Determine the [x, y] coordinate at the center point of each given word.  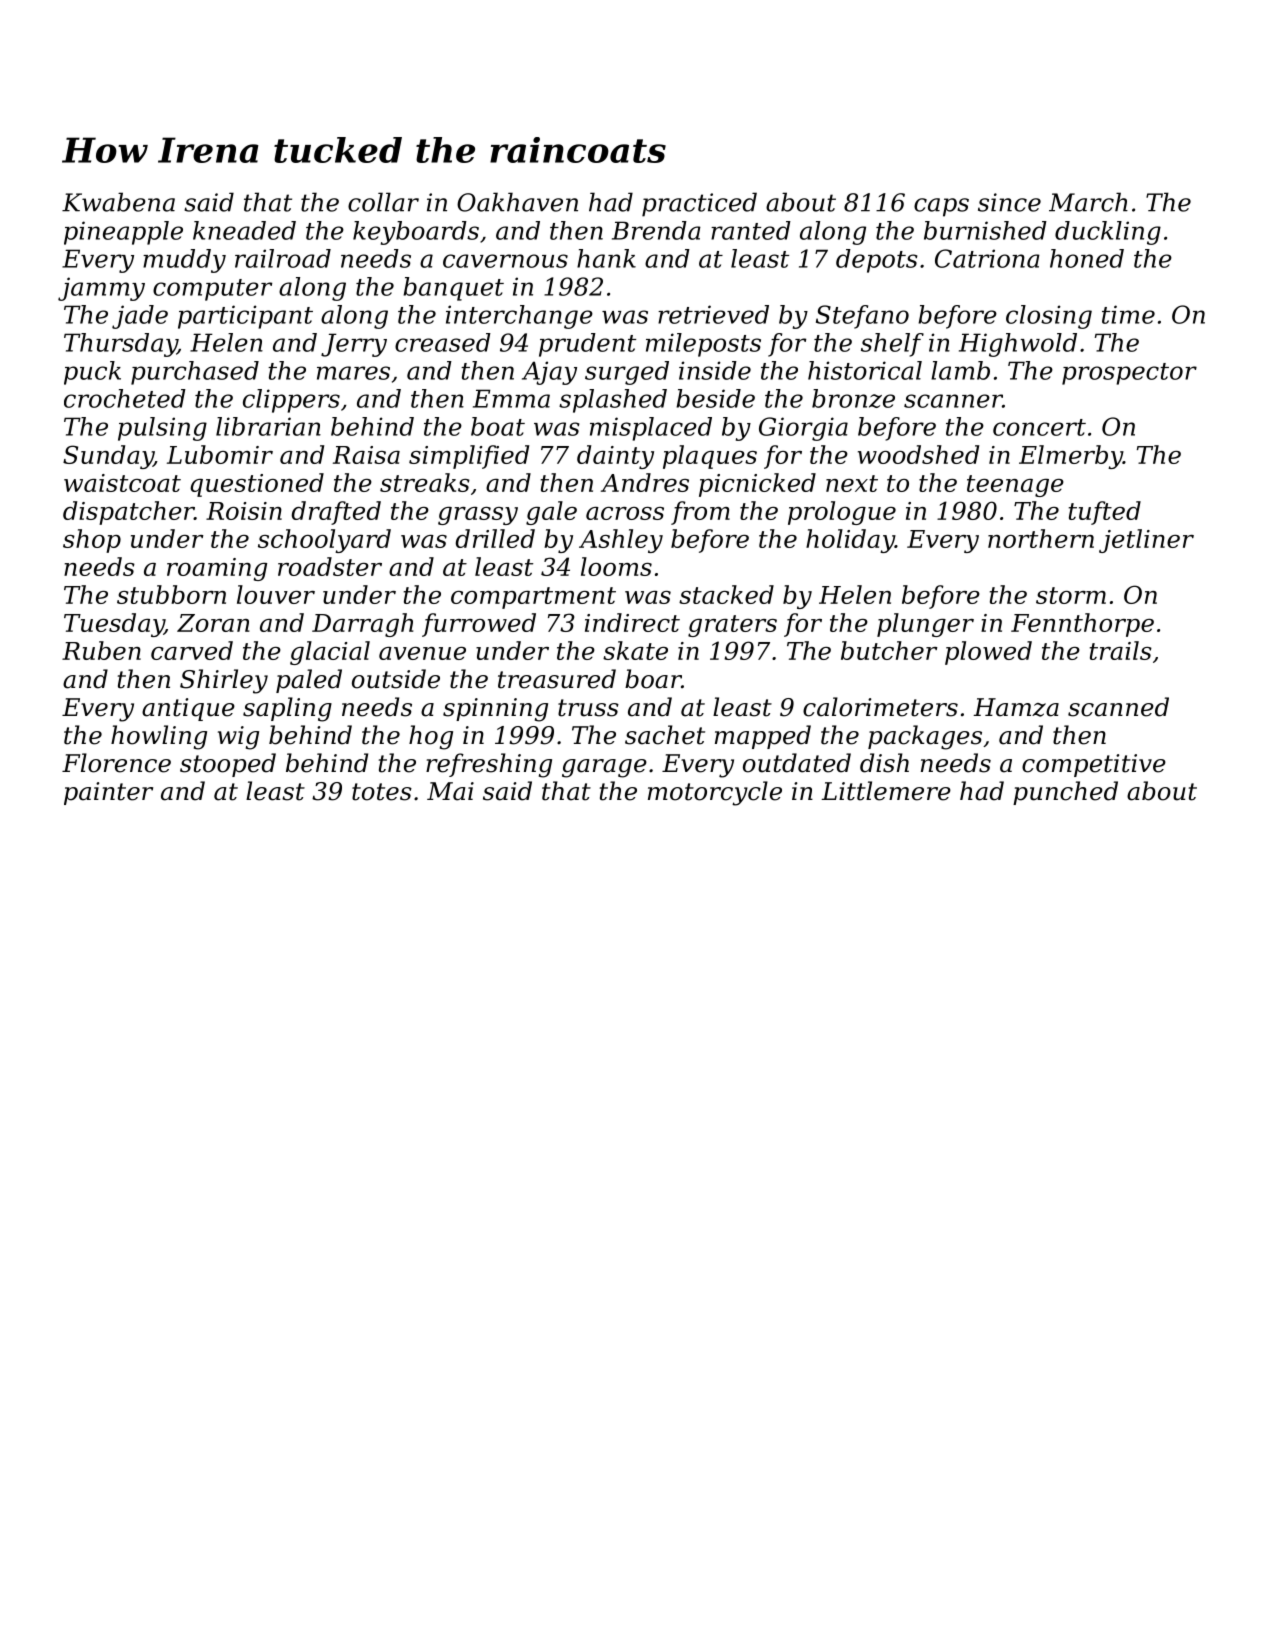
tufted [1105, 513]
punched [1065, 793]
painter [108, 793]
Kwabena [118, 202]
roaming [217, 569]
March [1088, 202]
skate [635, 650]
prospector [1129, 374]
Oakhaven [517, 202]
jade [140, 317]
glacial [330, 653]
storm [1071, 595]
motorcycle [715, 793]
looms [616, 566]
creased [443, 342]
